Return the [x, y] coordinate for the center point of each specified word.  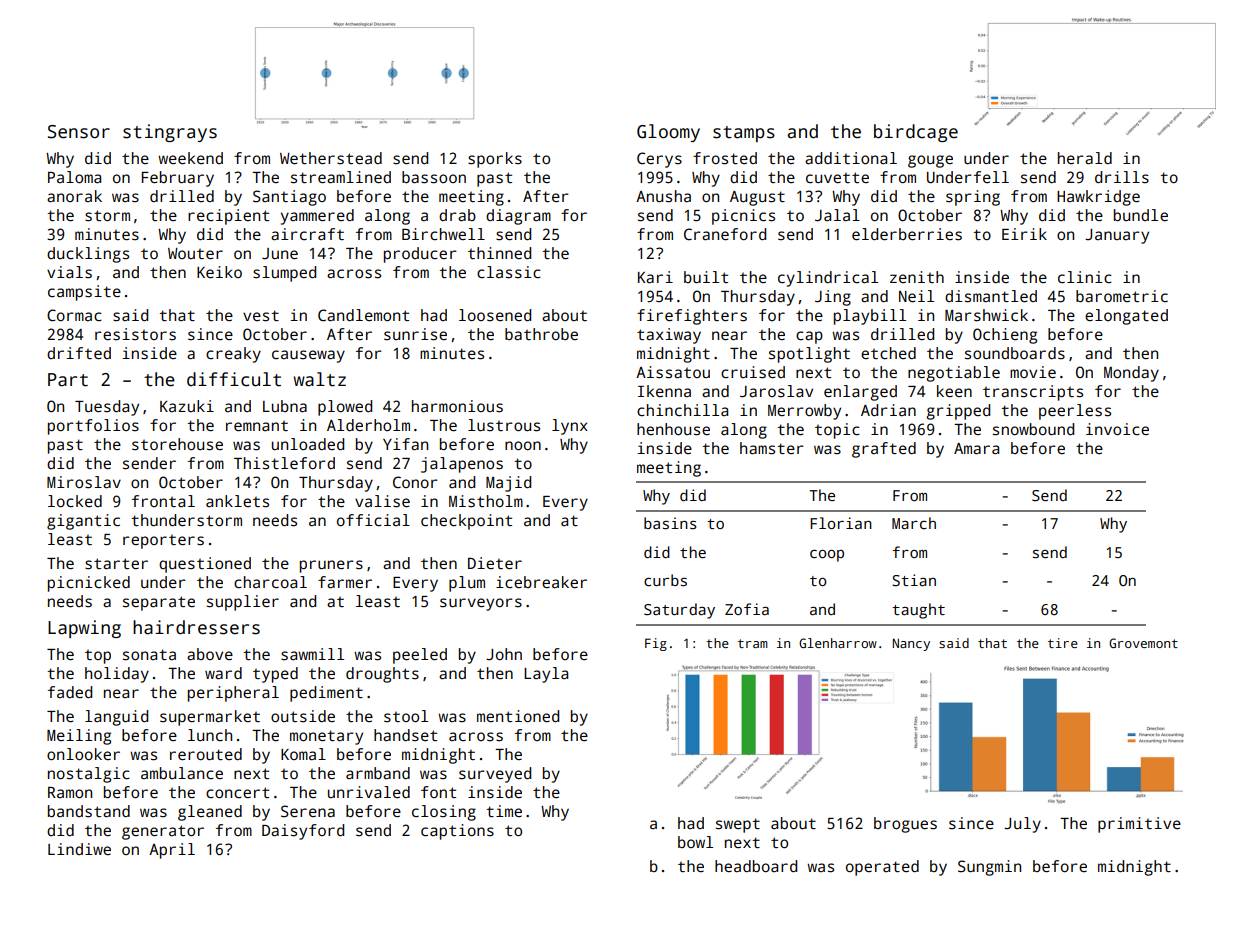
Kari [655, 277]
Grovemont [1143, 643]
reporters [163, 541]
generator [163, 832]
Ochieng [1005, 336]
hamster [772, 448]
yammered [317, 217]
